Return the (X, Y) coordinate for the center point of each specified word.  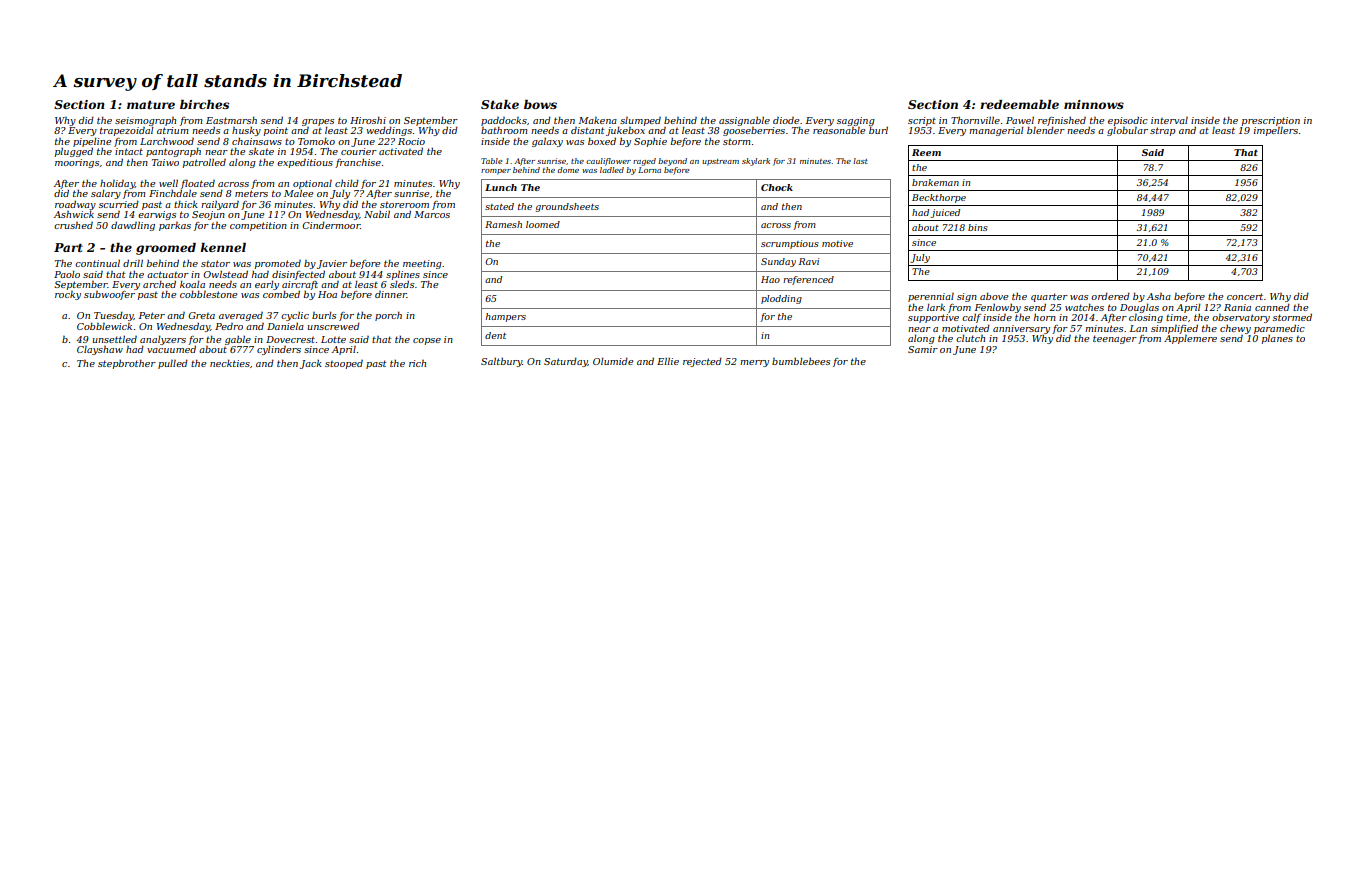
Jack (311, 364)
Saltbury (501, 362)
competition (258, 226)
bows (540, 104)
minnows (1094, 104)
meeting (422, 264)
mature (151, 105)
